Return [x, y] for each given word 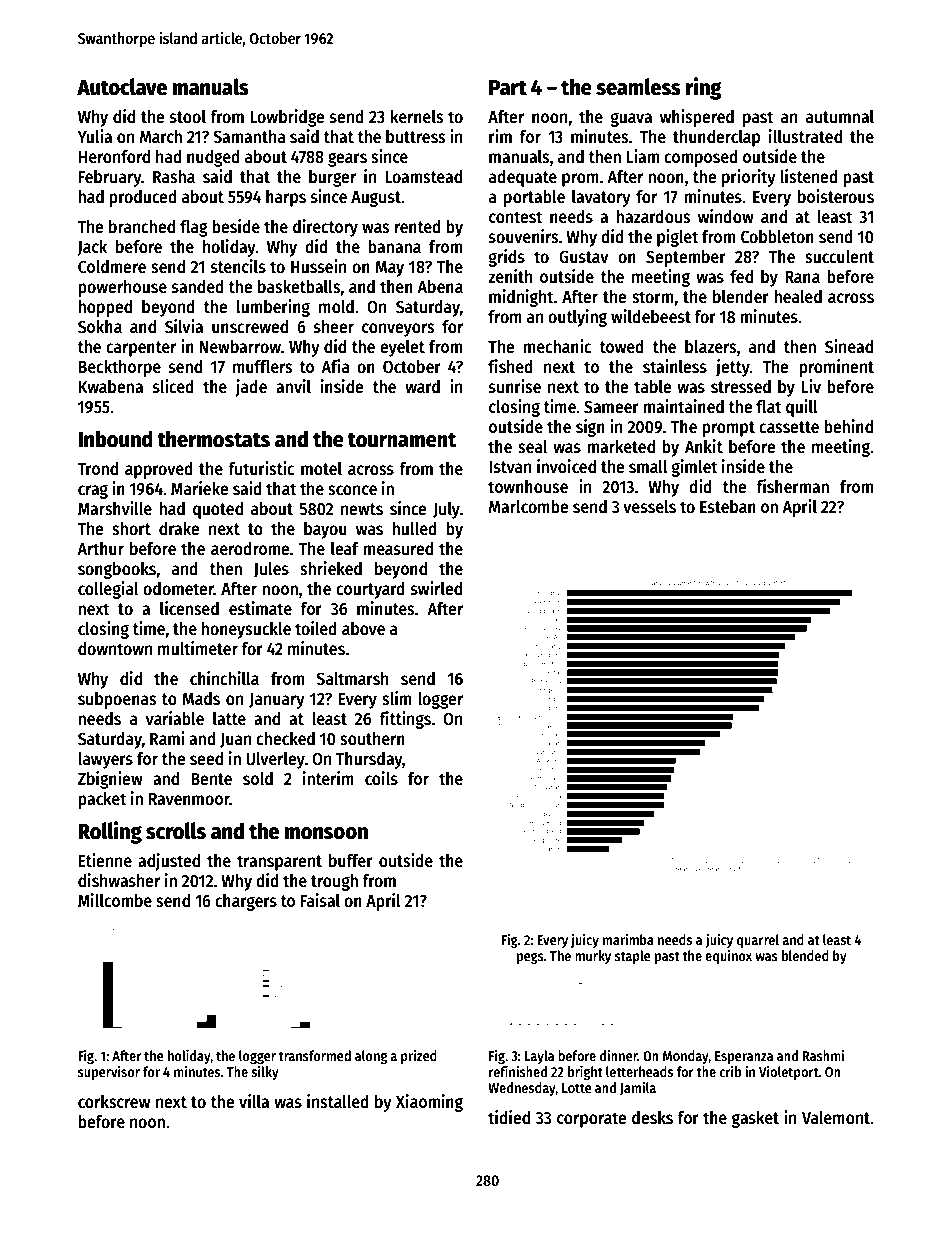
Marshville [115, 508]
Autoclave [122, 87]
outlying [577, 318]
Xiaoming [429, 1103]
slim [396, 698]
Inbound [115, 439]
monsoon [326, 833]
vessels [649, 507]
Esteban [728, 507]
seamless [638, 87]
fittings [405, 720]
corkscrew [114, 1102]
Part [508, 88]
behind [848, 426]
